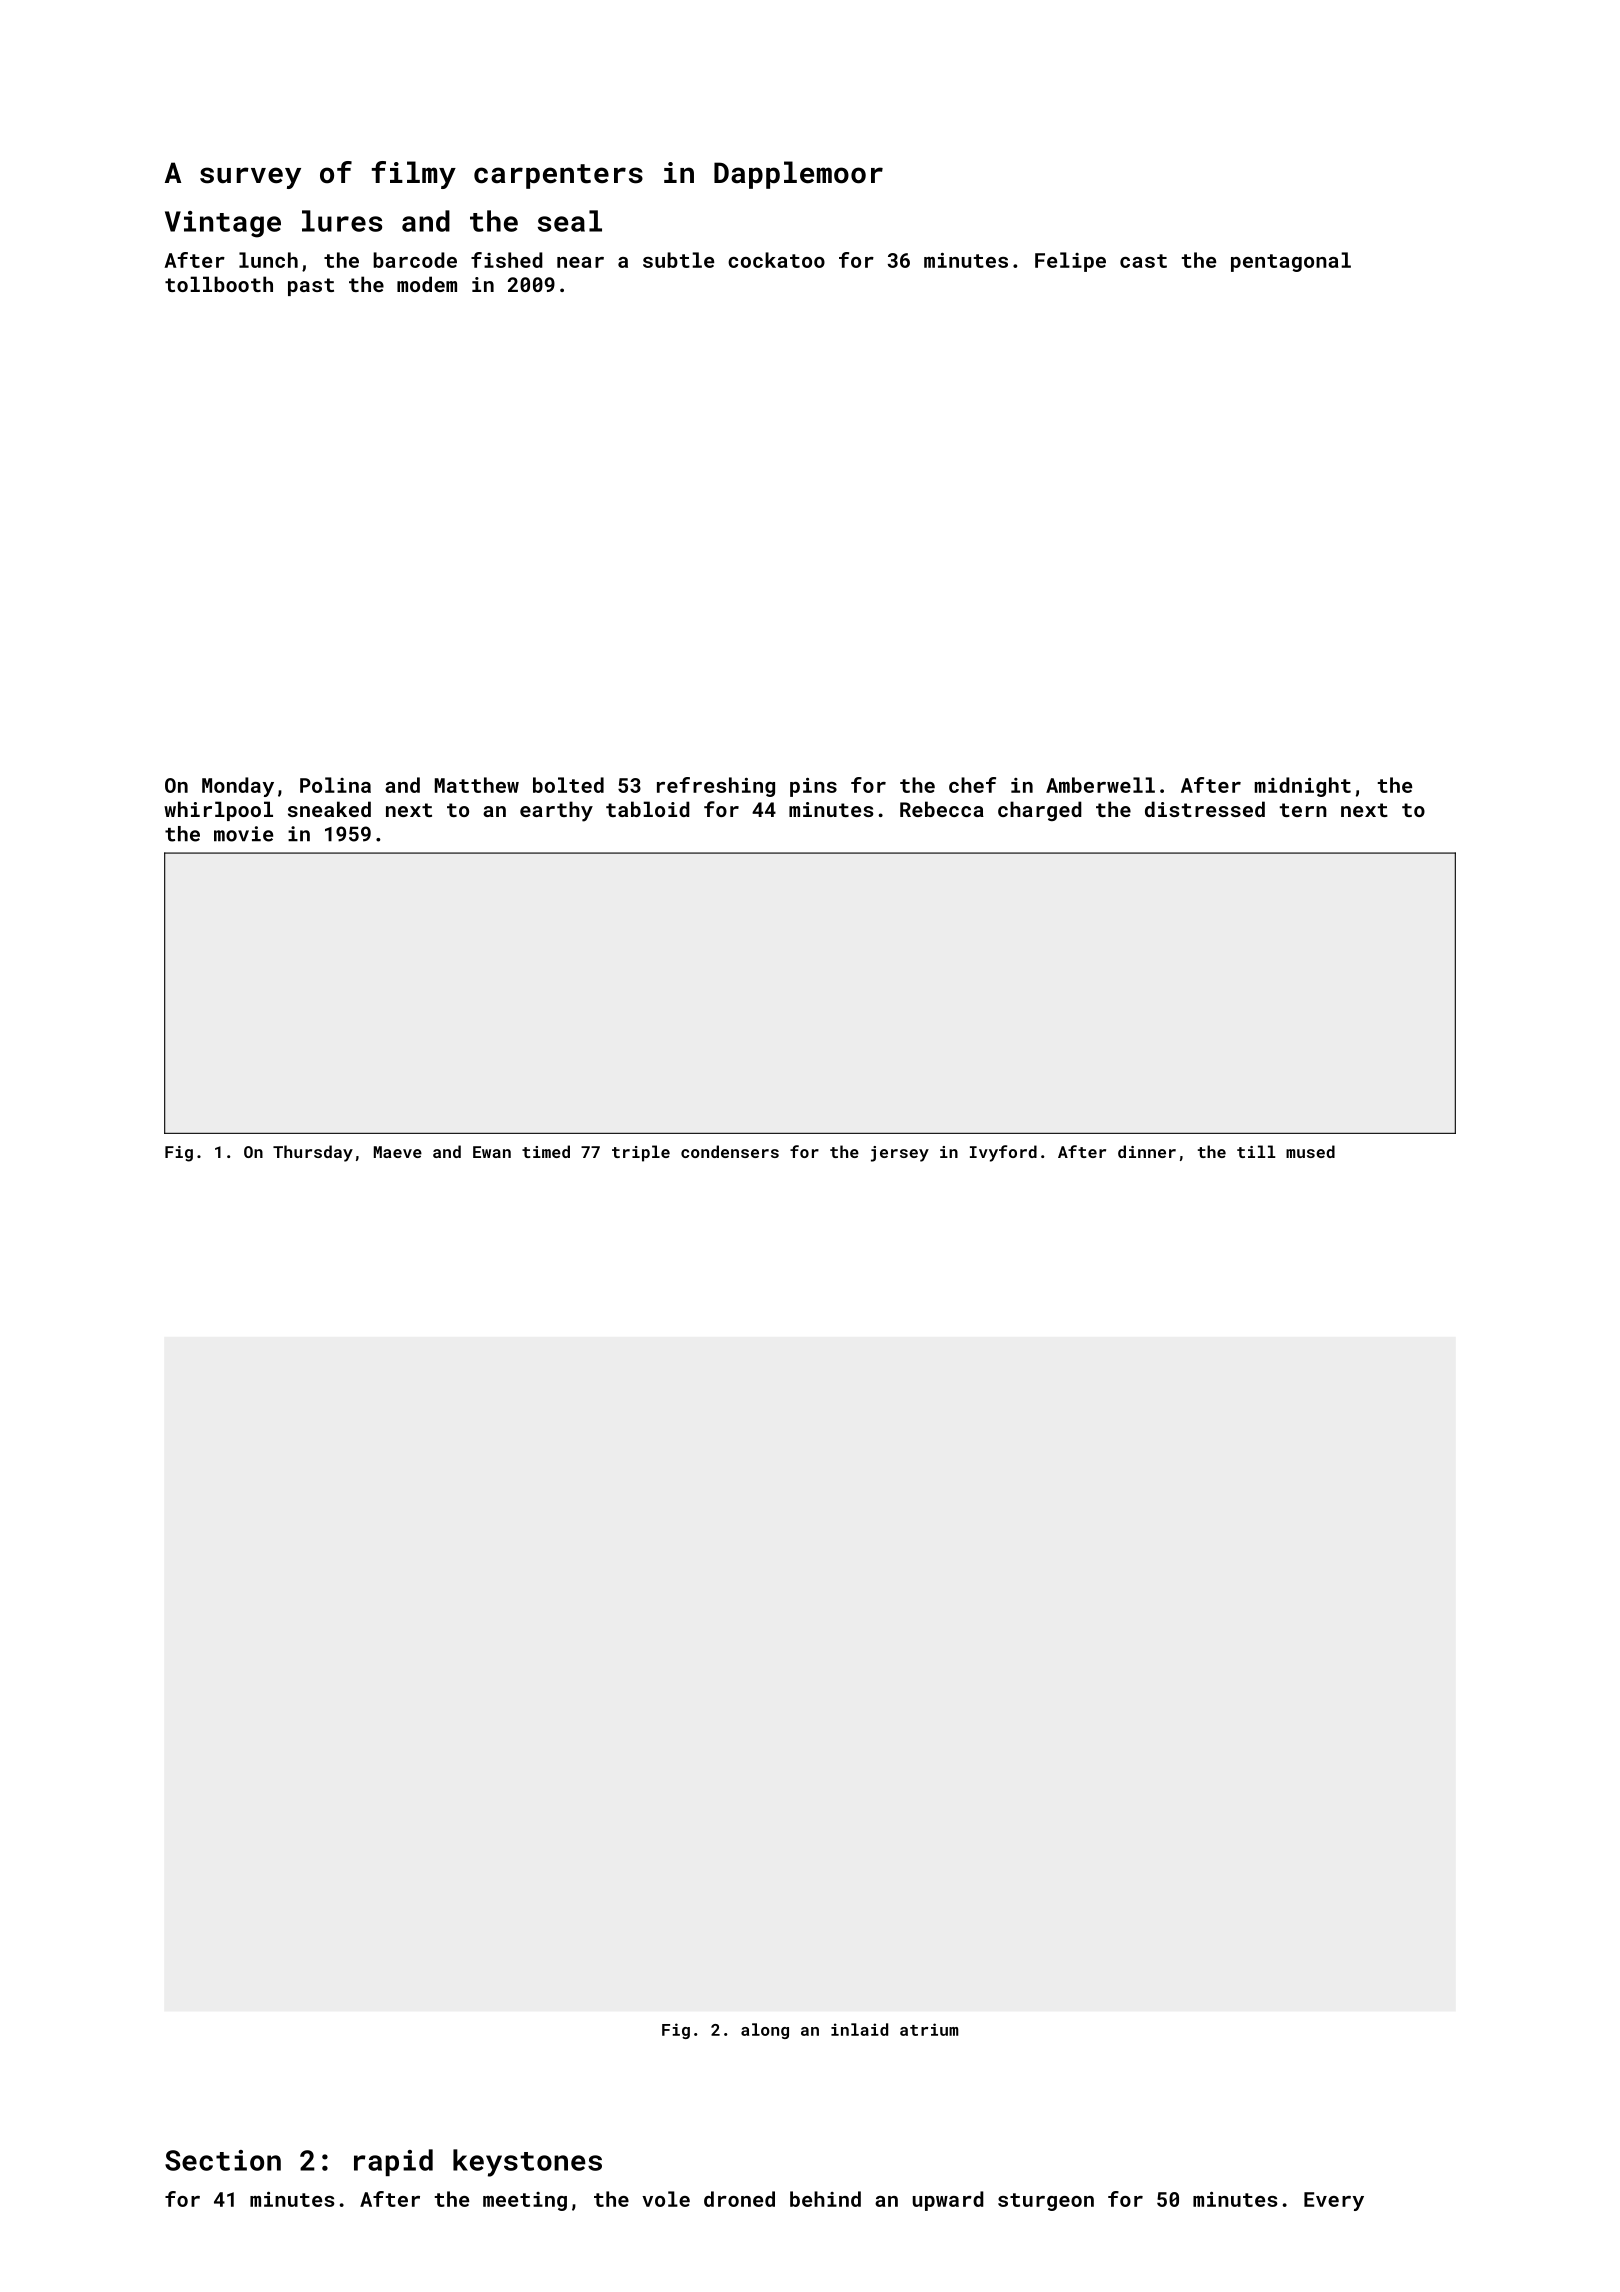 The image size is (1620, 2292). I want to click on sturgeon, so click(1046, 2202).
